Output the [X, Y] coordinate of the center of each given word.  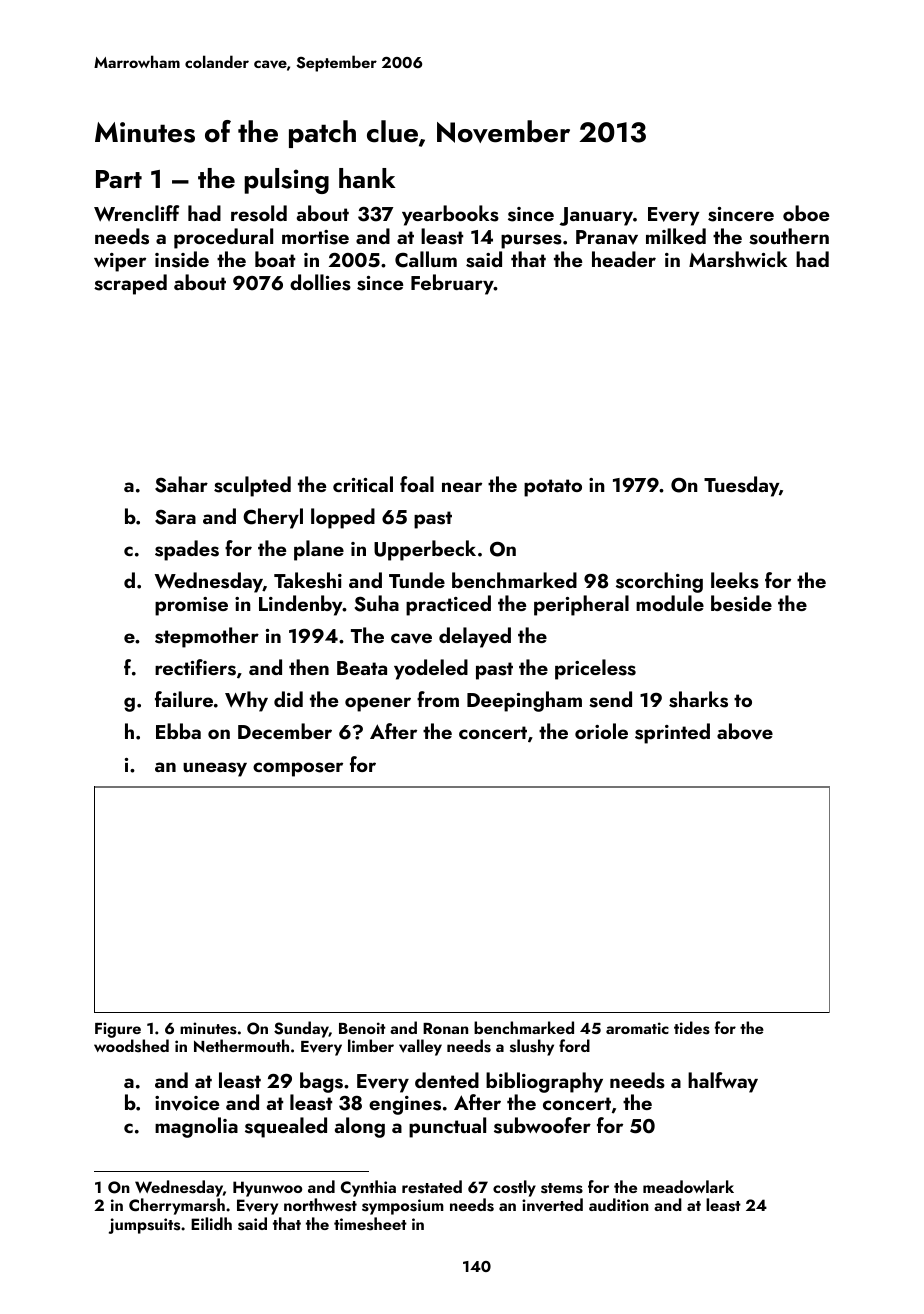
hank [367, 178]
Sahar [181, 484]
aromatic [637, 1028]
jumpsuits [144, 1226]
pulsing [286, 181]
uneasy [215, 769]
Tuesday [741, 486]
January [596, 216]
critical [363, 484]
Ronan [445, 1028]
